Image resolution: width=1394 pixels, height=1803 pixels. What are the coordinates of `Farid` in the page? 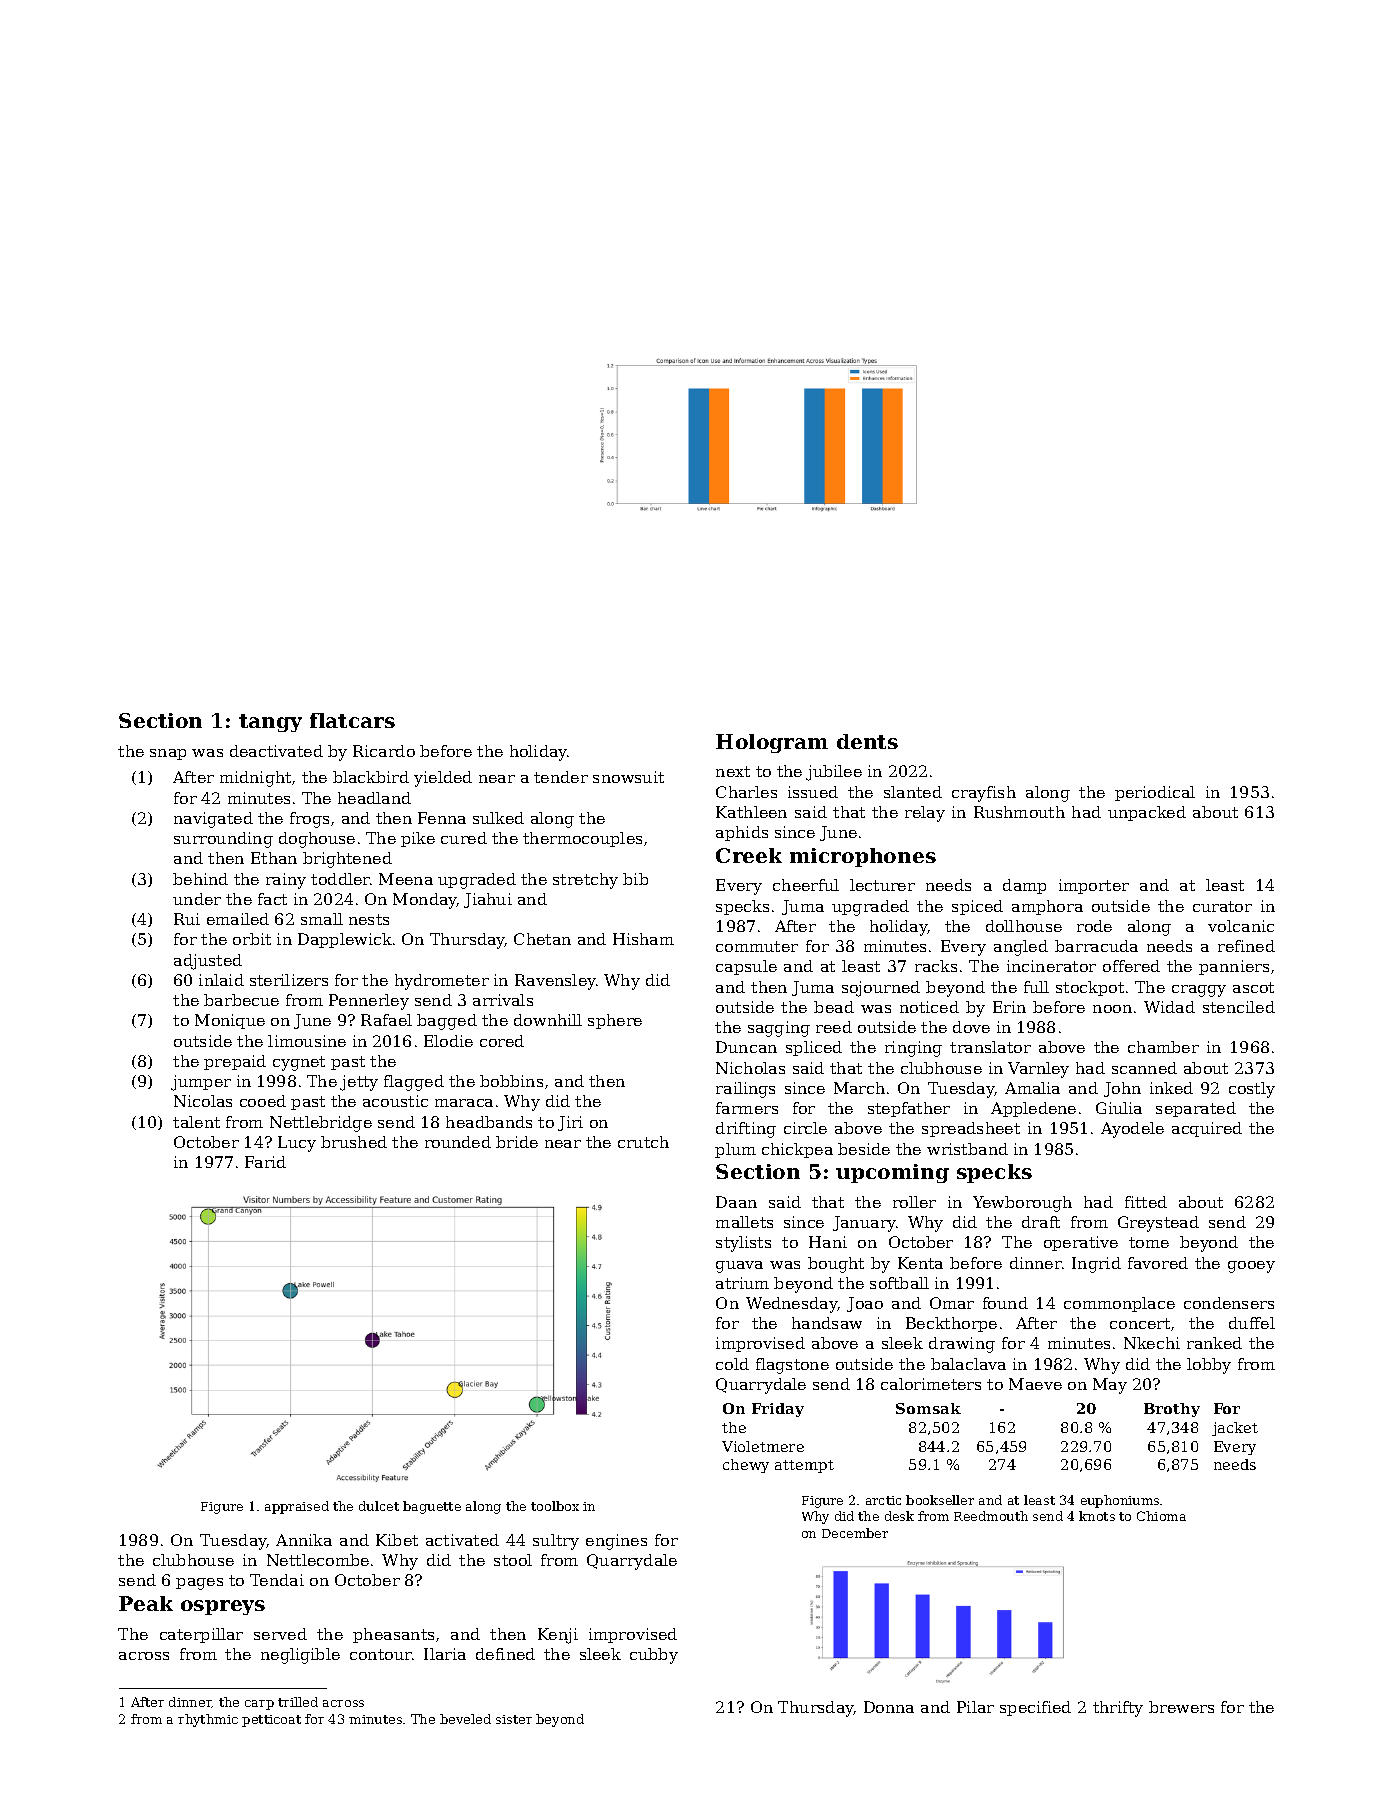 It's located at (265, 1162).
